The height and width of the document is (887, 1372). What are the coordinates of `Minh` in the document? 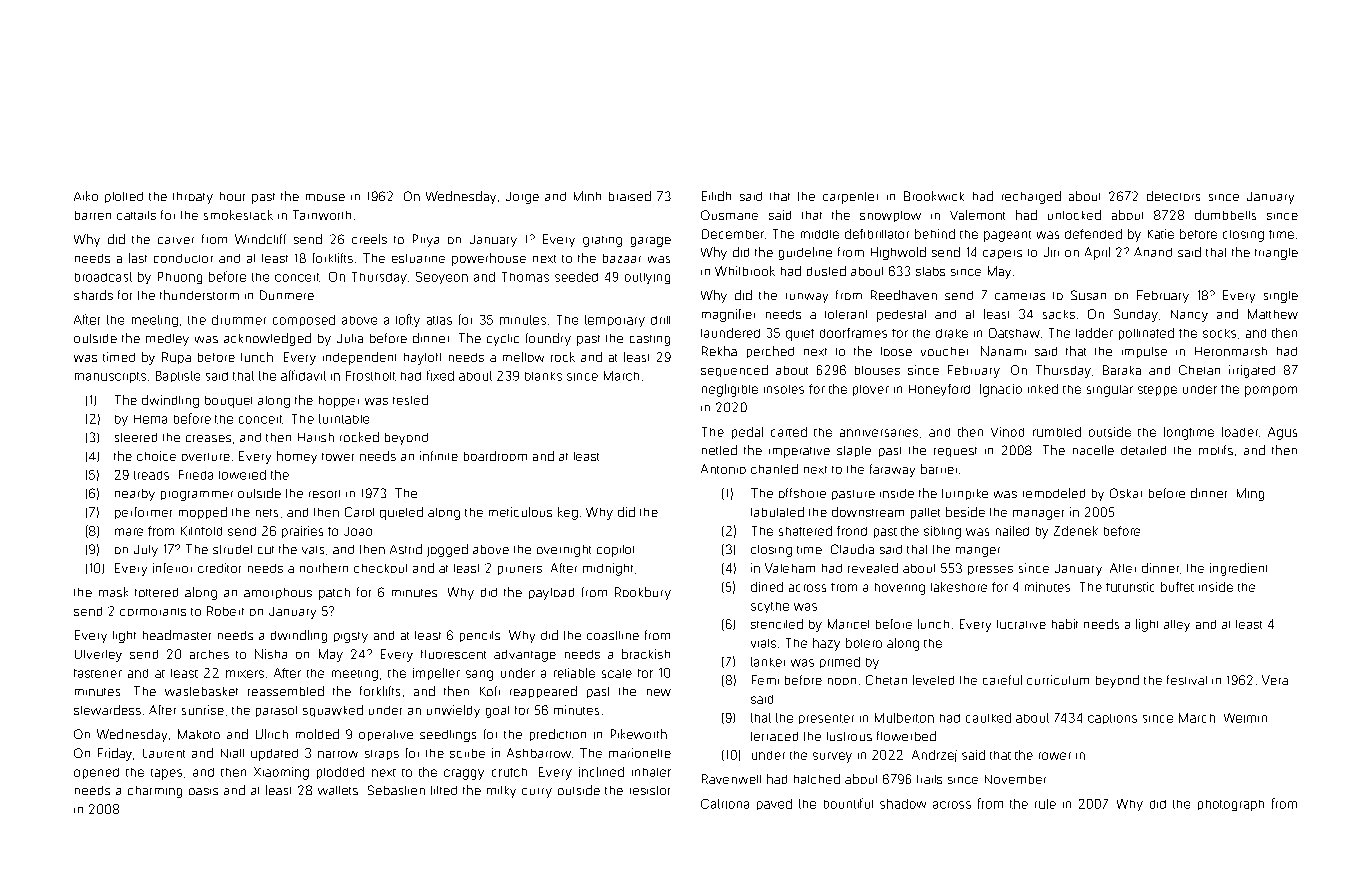 It's located at (587, 196).
